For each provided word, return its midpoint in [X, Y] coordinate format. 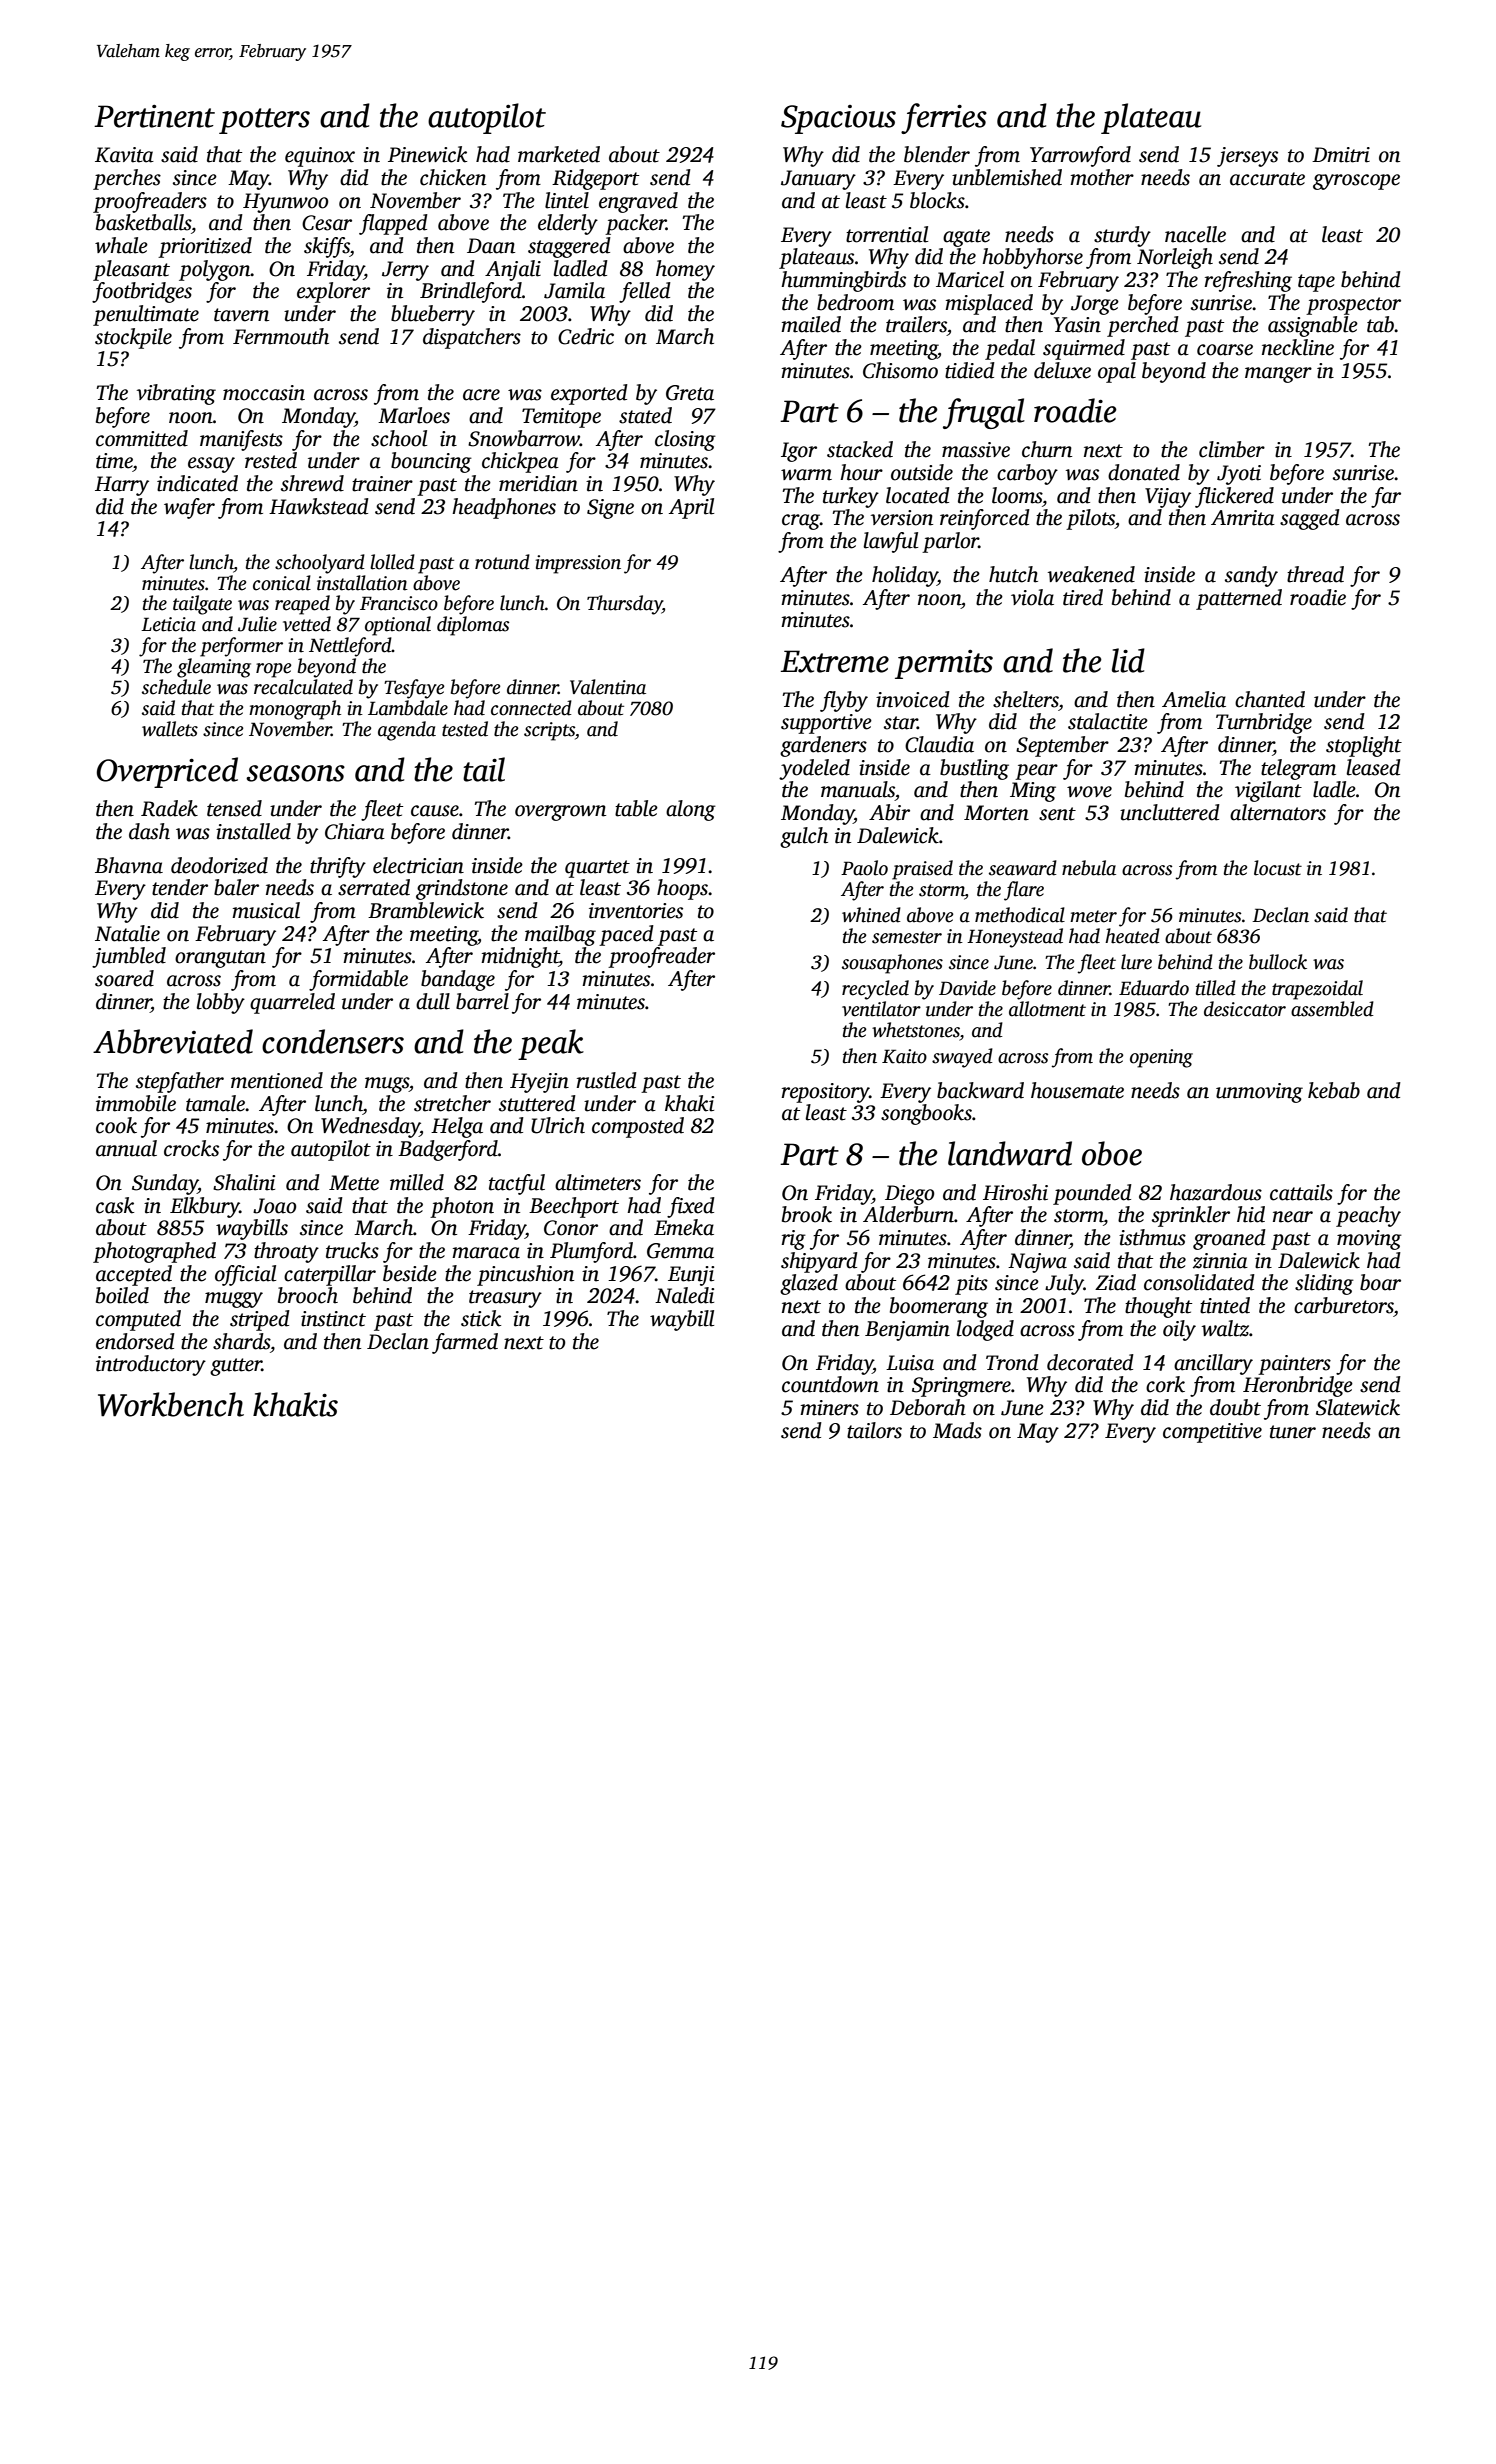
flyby [844, 701]
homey [685, 270]
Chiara [355, 831]
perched [1143, 326]
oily [1179, 1330]
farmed [465, 1343]
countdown [830, 1384]
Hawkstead [319, 506]
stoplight [1364, 746]
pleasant [131, 270]
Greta [690, 393]
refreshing [1248, 281]
